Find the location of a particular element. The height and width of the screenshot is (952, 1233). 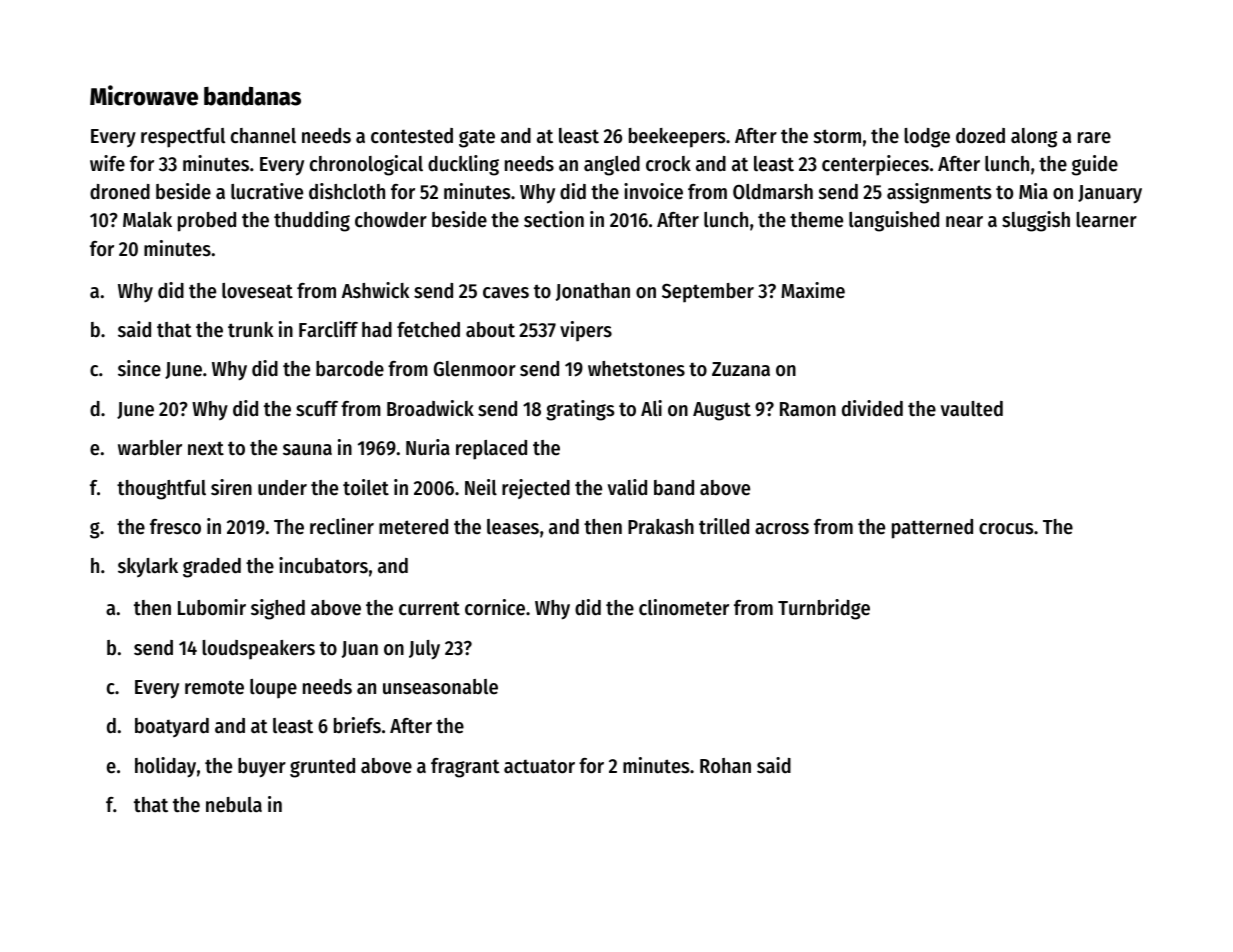

fresco is located at coordinates (175, 527).
